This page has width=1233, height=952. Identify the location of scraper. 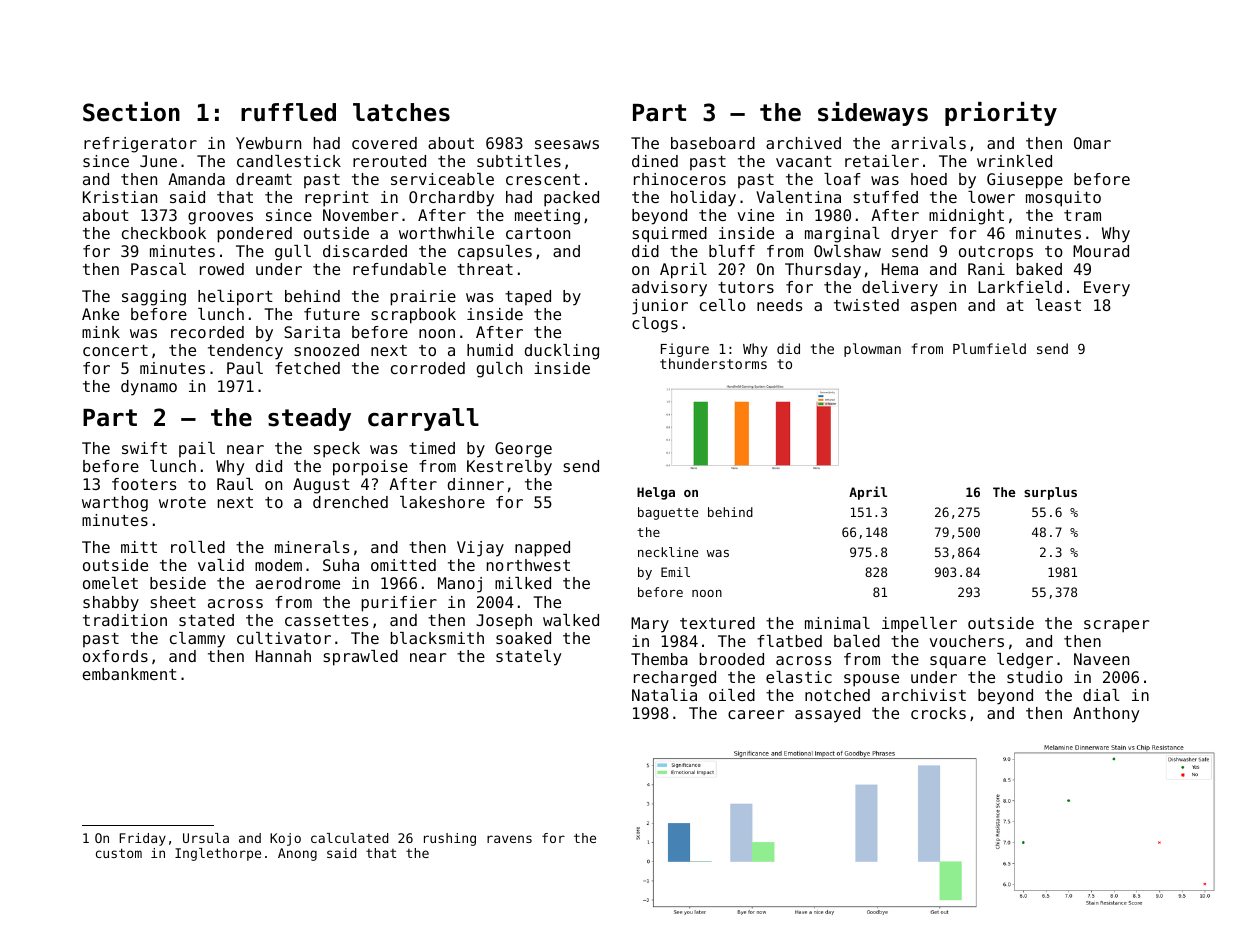
(1116, 626).
